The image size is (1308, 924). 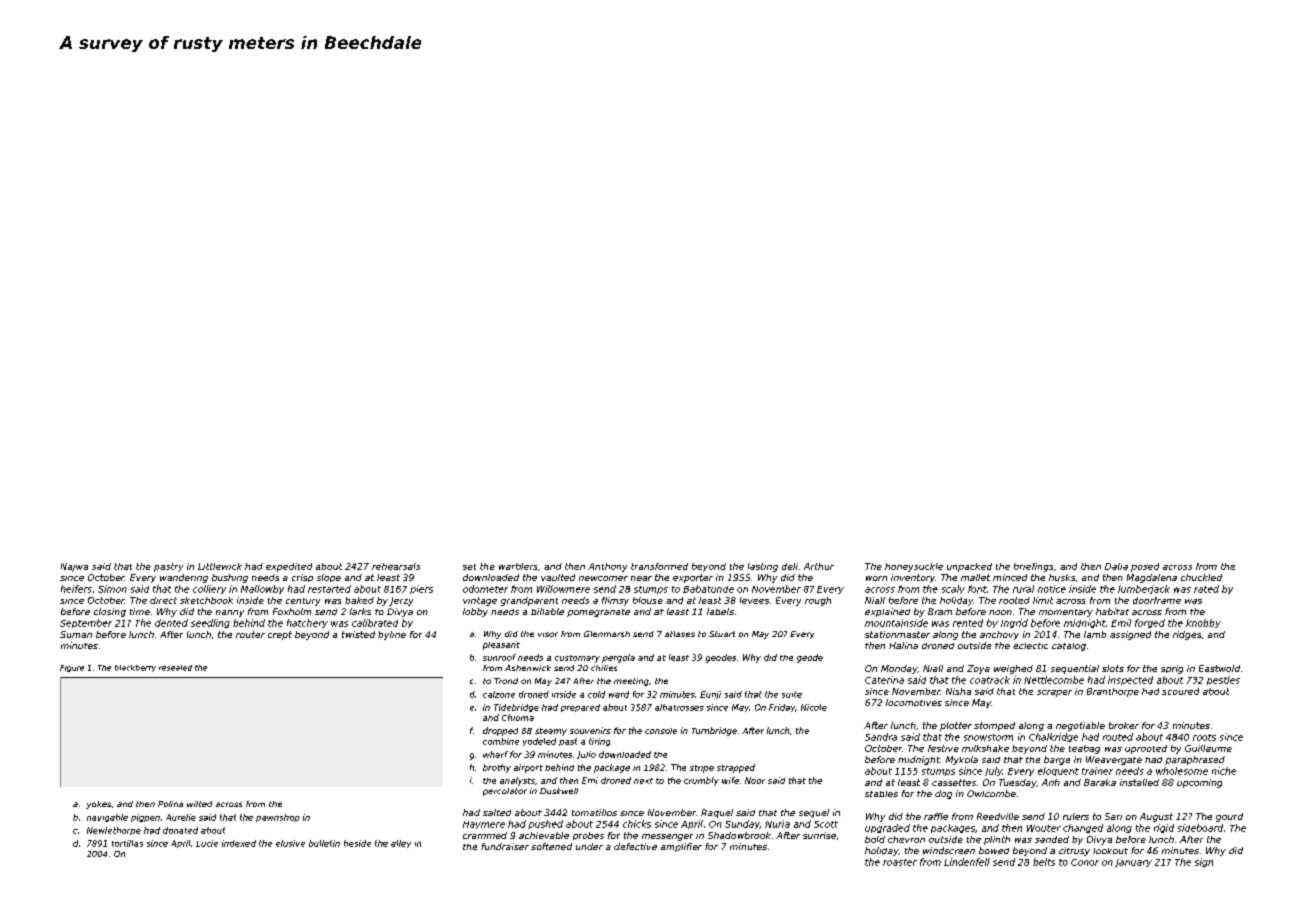 I want to click on Caterina, so click(x=884, y=680).
